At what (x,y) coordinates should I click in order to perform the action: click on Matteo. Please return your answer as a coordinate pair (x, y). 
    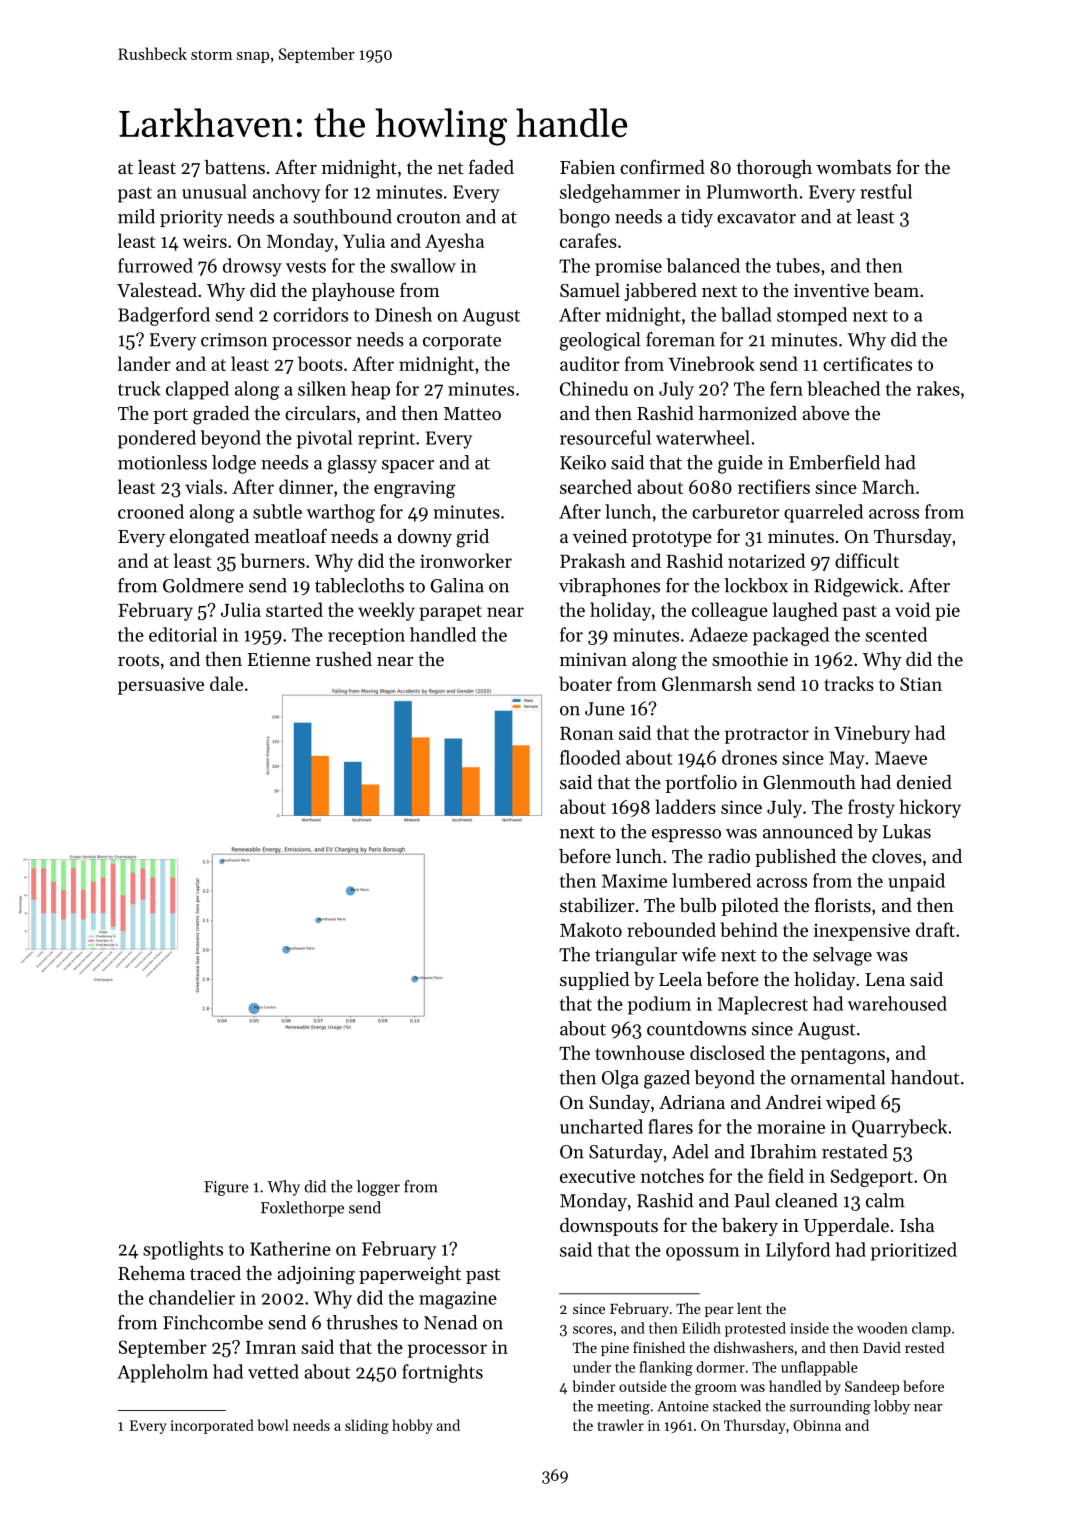
    Looking at the image, I should click on (472, 413).
